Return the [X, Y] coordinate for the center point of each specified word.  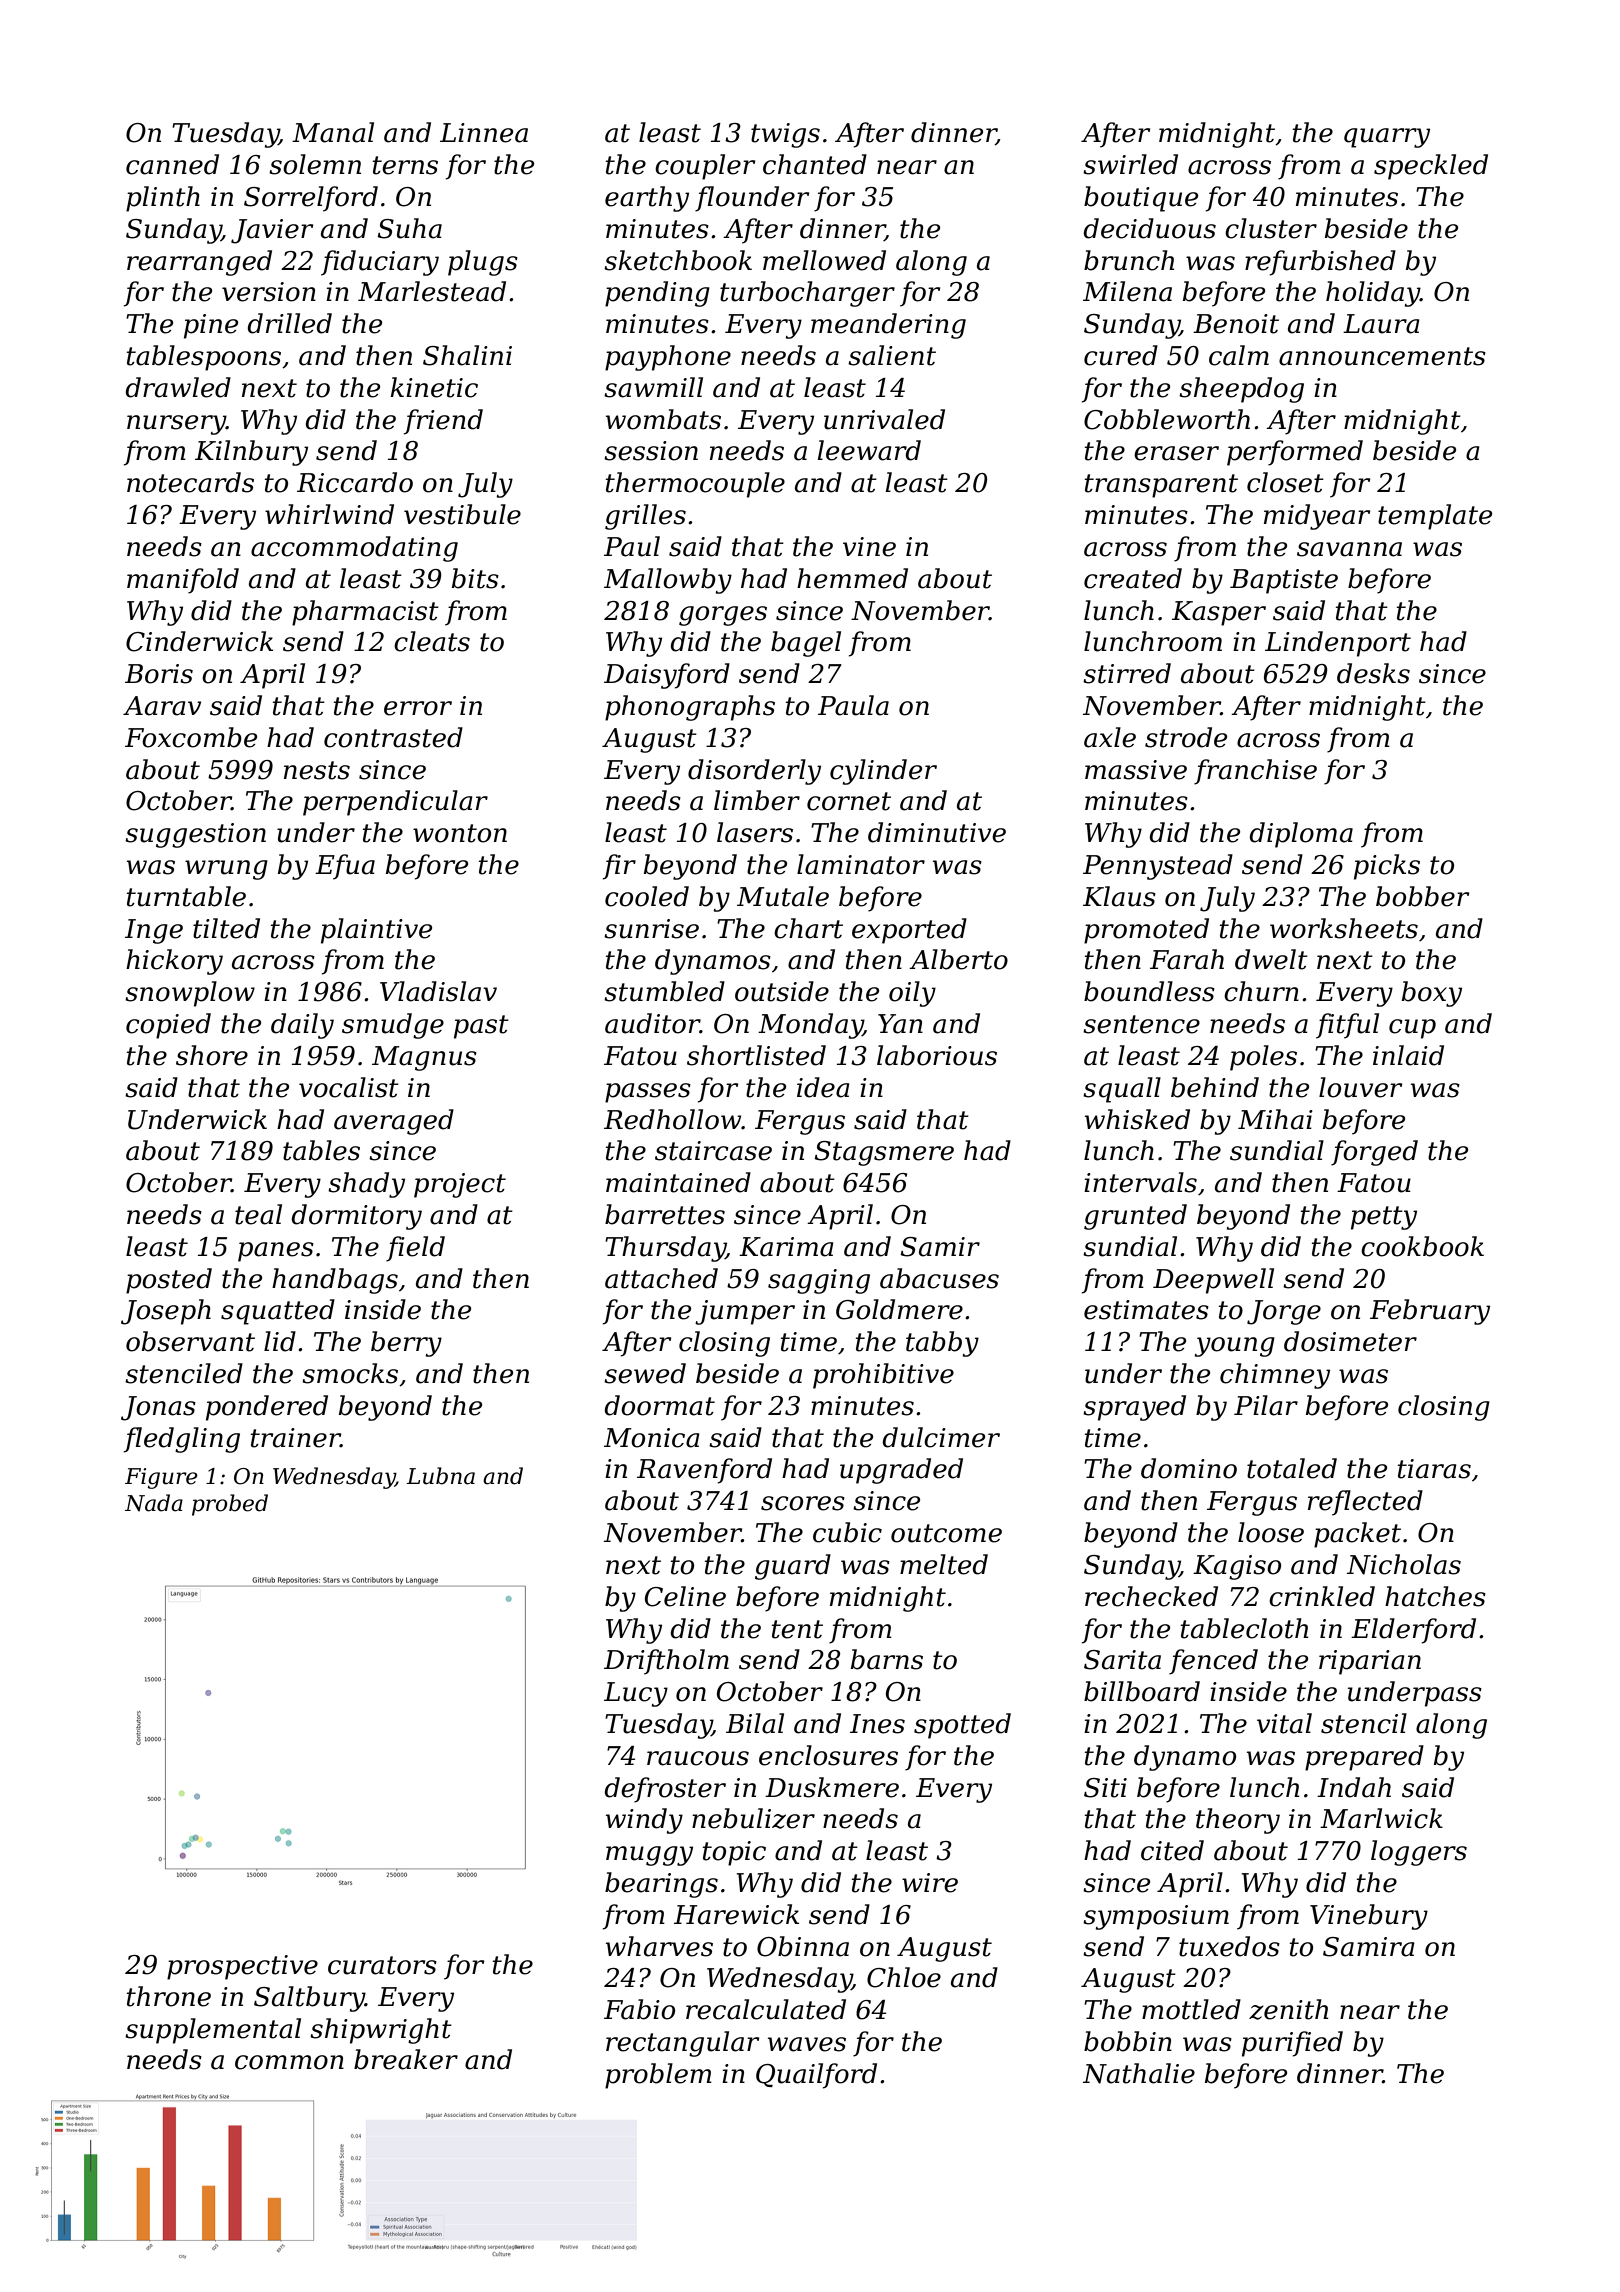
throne [169, 1996]
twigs [785, 135]
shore [212, 1055]
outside [782, 991]
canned [172, 164]
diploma [1301, 835]
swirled [1130, 164]
